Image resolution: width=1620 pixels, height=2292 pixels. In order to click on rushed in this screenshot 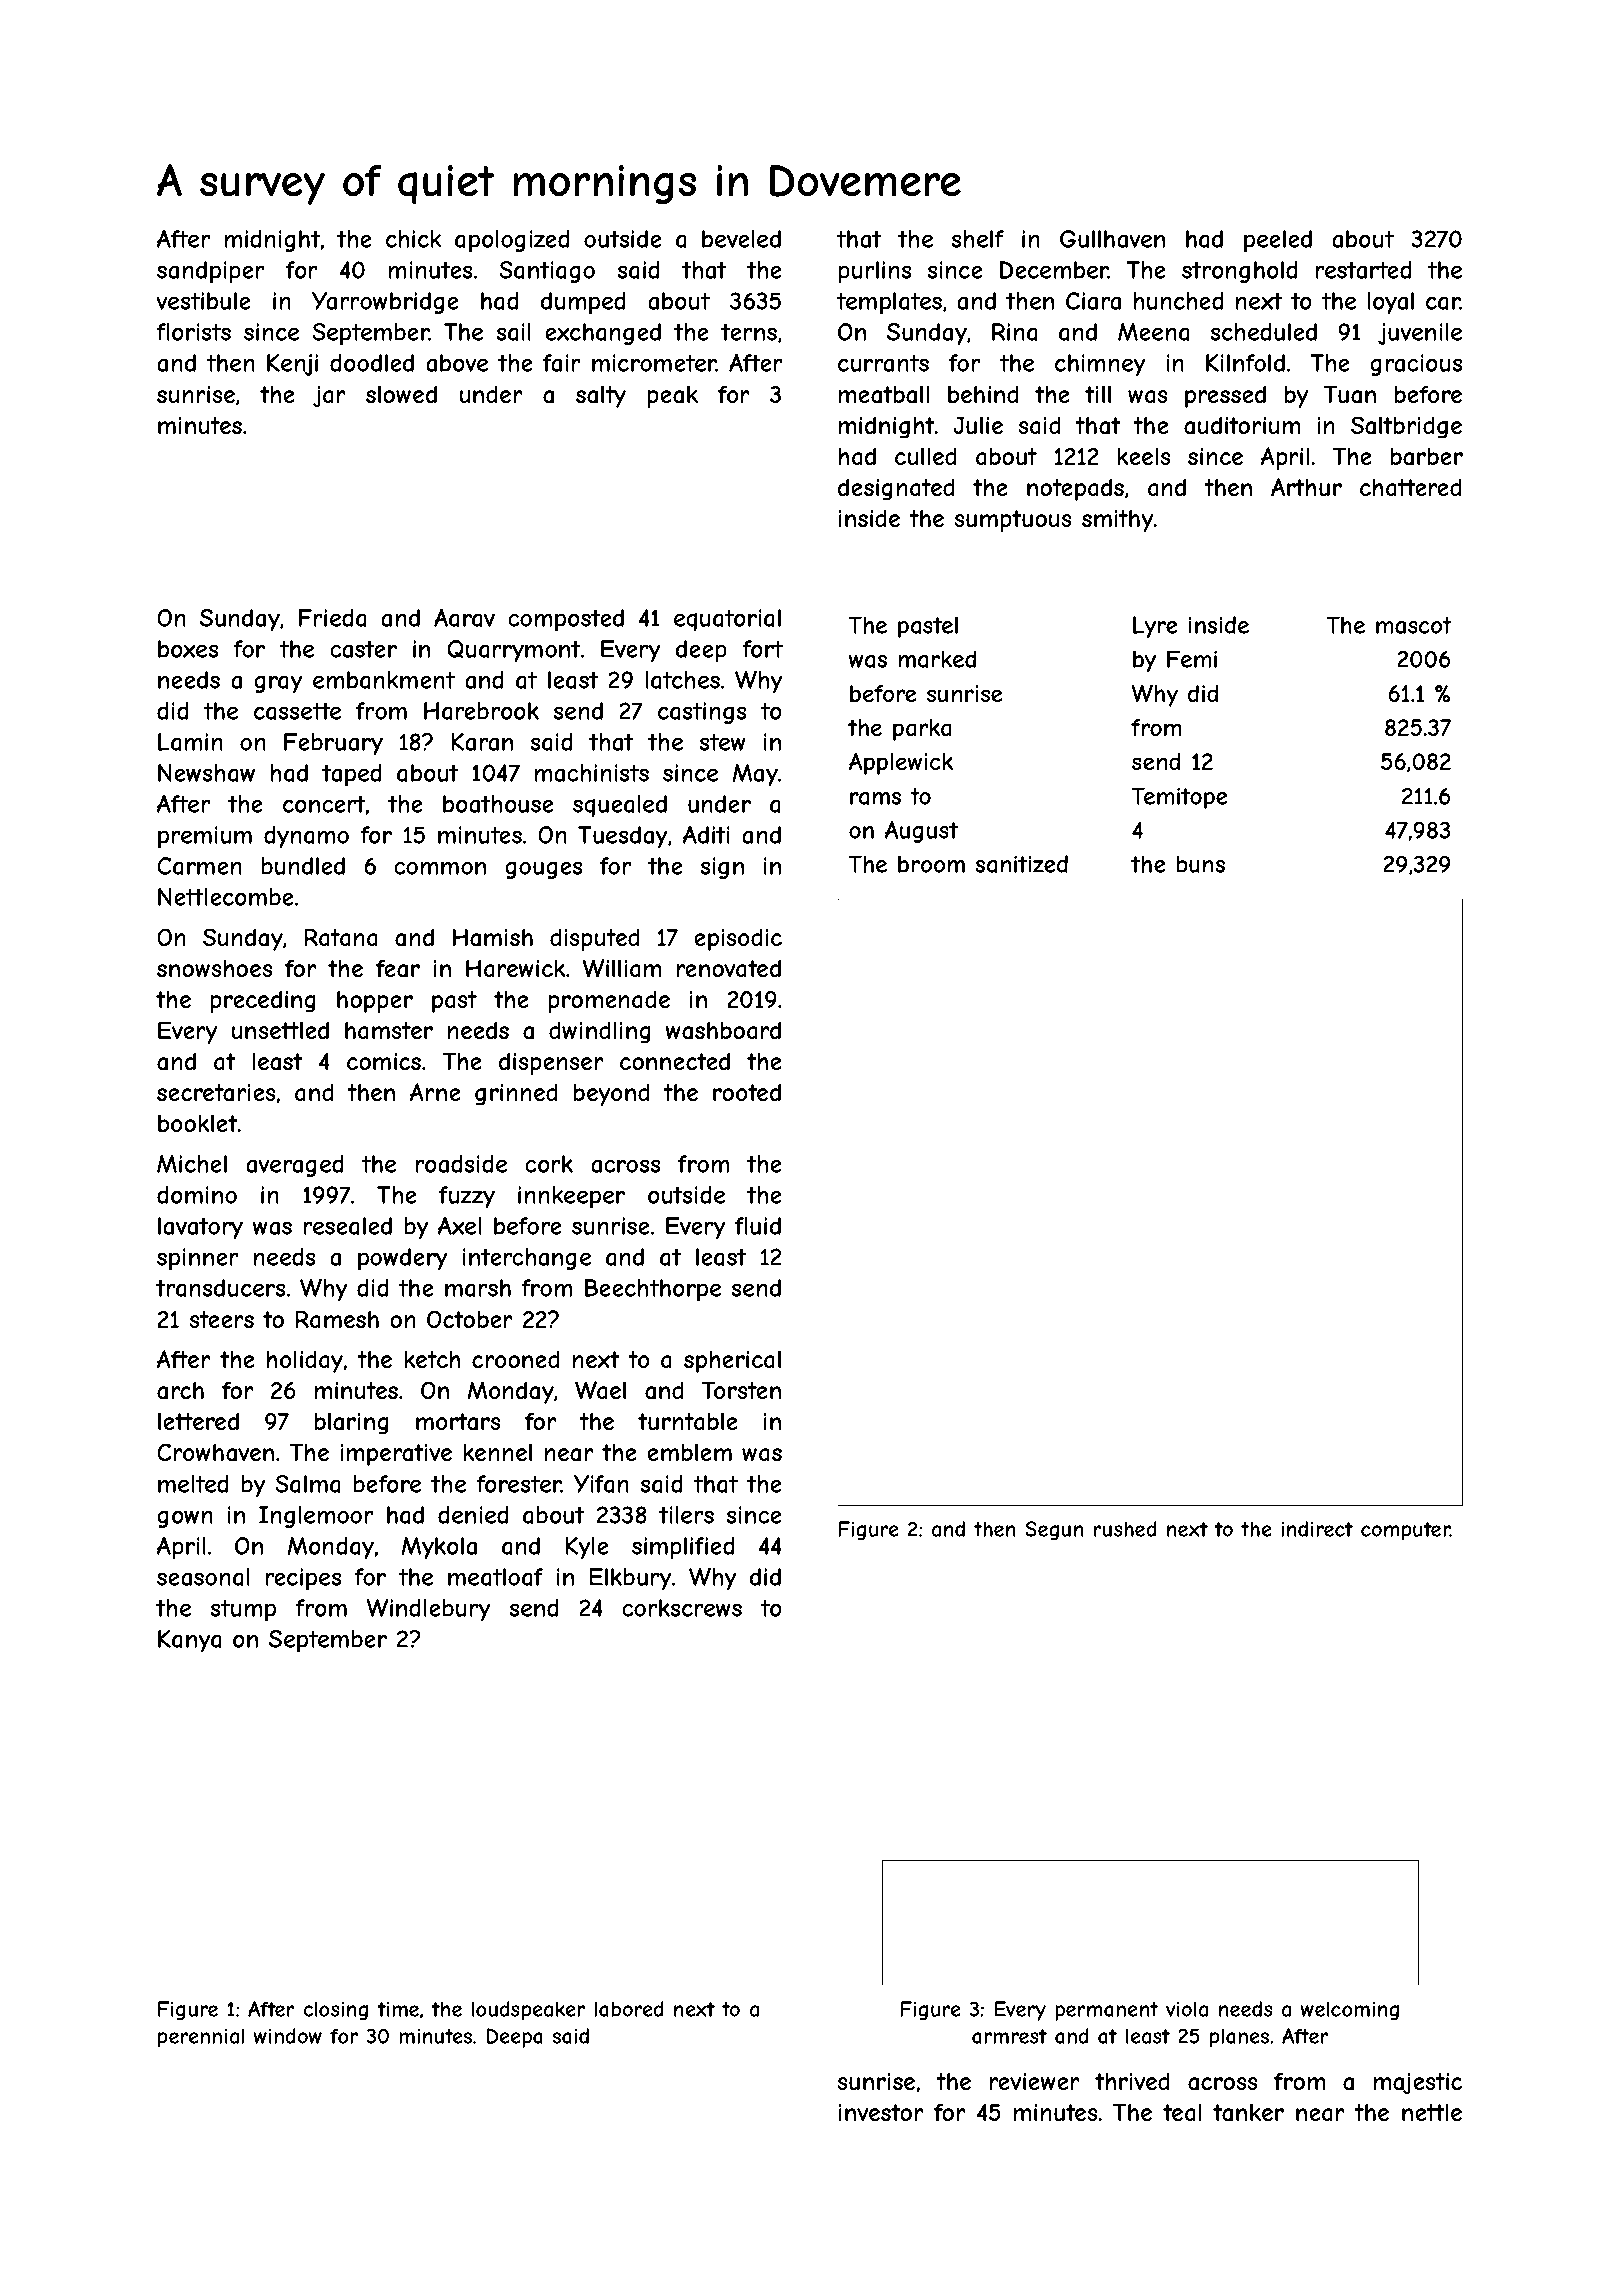, I will do `click(1125, 1529)`.
